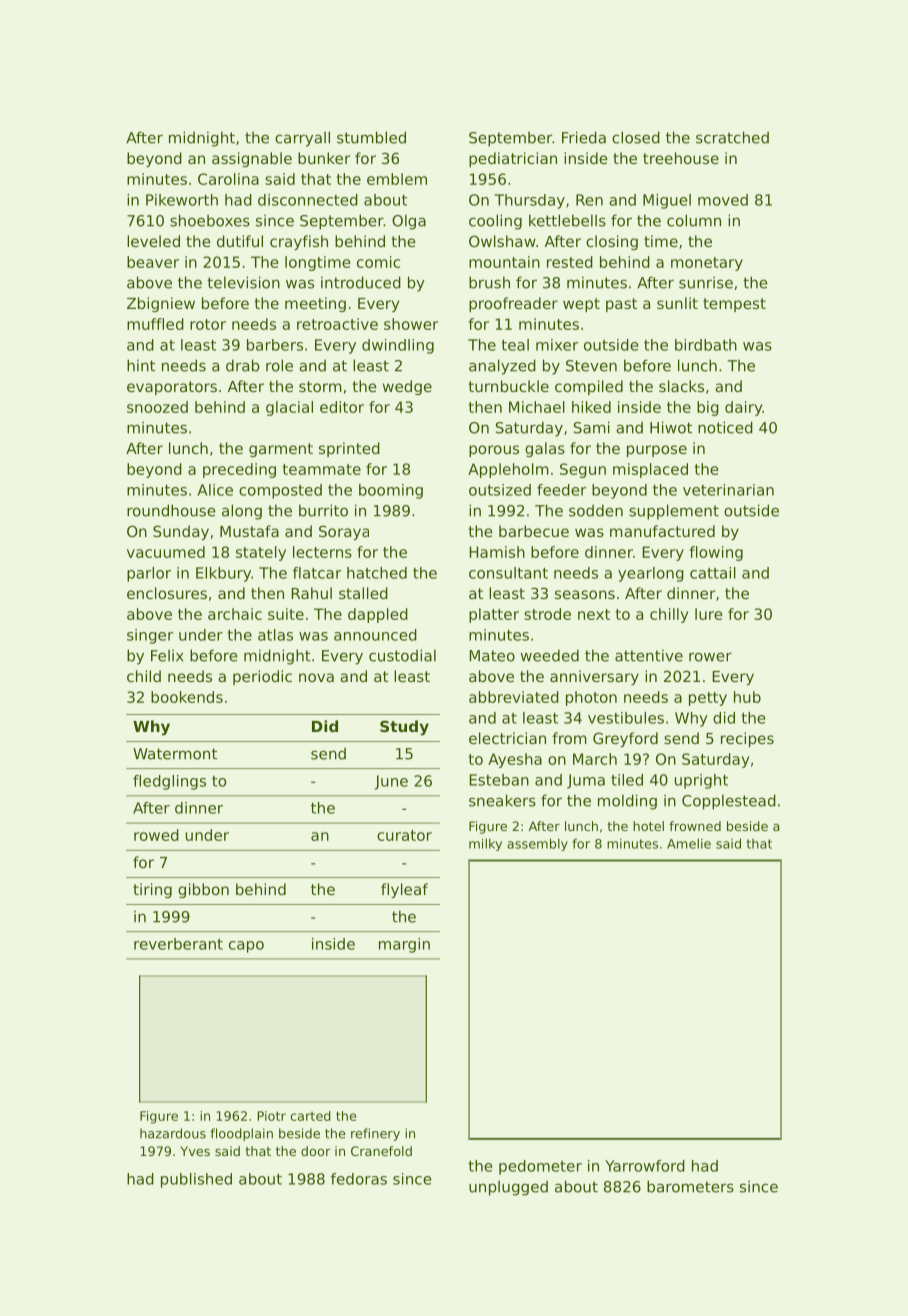 The width and height of the page is (908, 1316). I want to click on Pikeworth, so click(182, 200).
